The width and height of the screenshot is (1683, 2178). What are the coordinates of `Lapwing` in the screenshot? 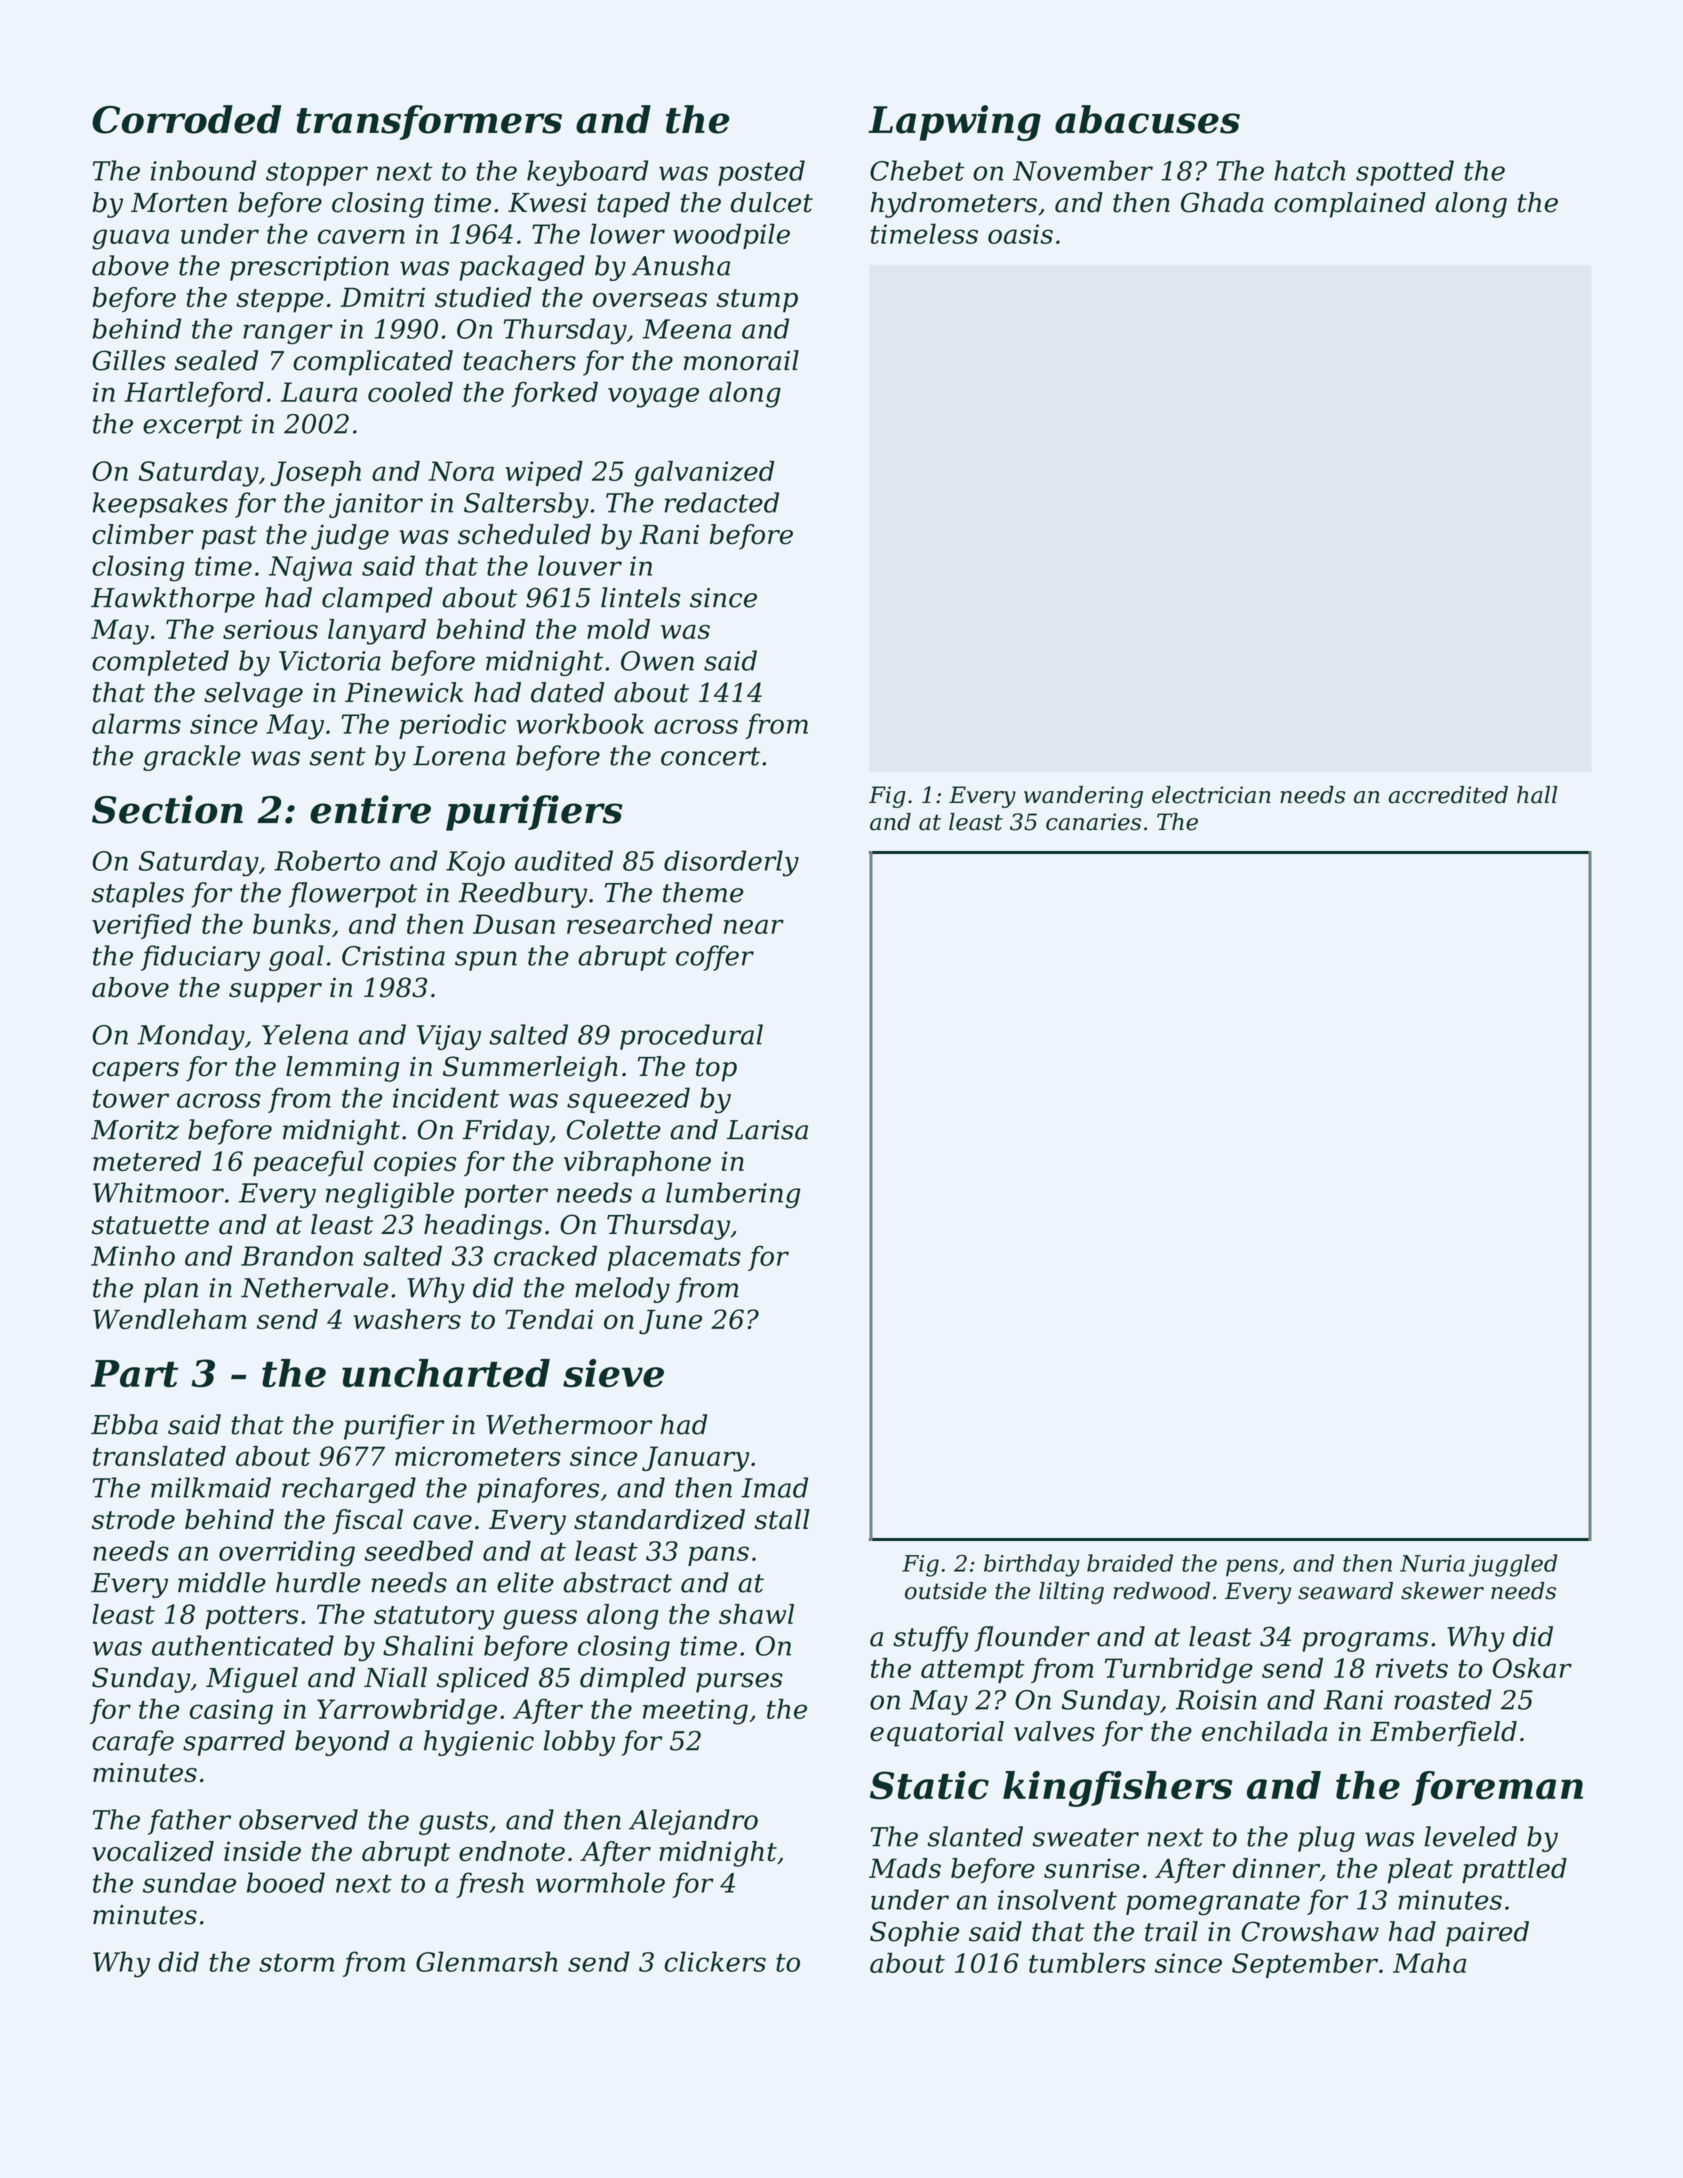 It's located at (954, 123).
